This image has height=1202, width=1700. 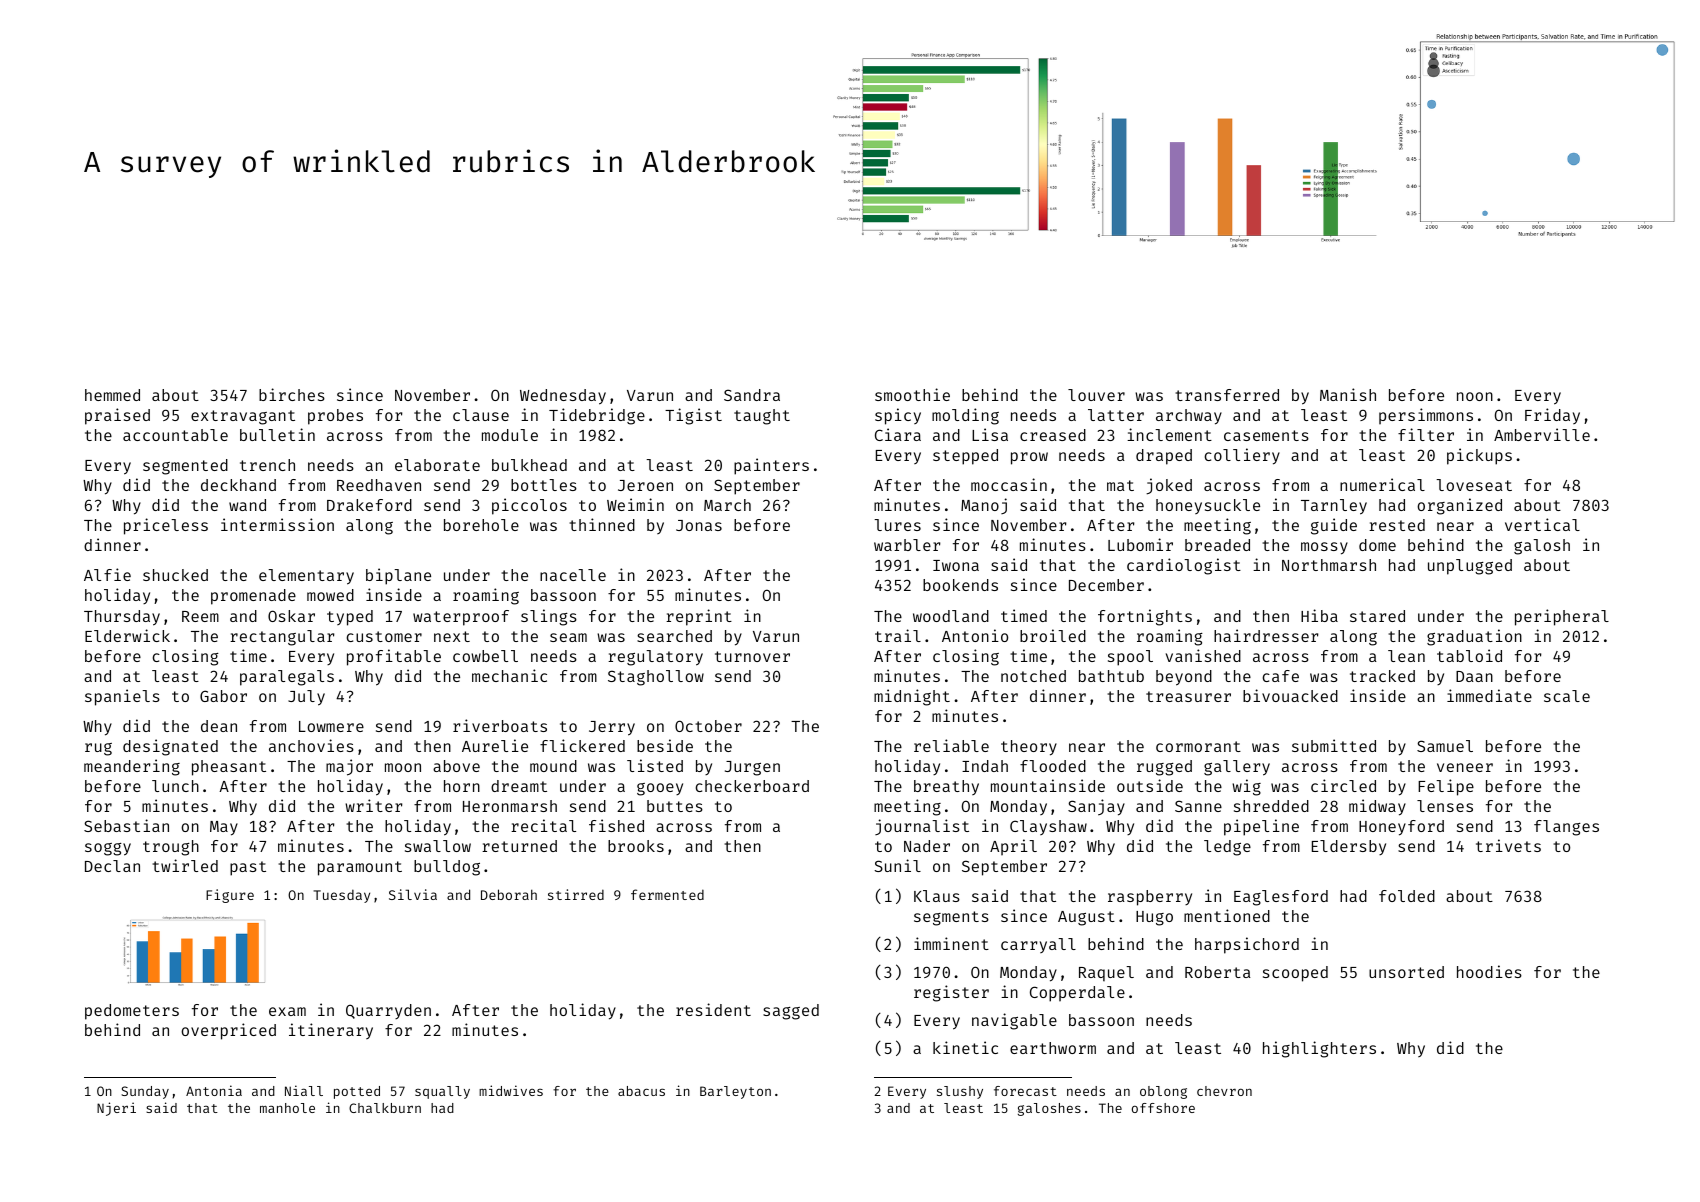 I want to click on potted, so click(x=357, y=1092).
